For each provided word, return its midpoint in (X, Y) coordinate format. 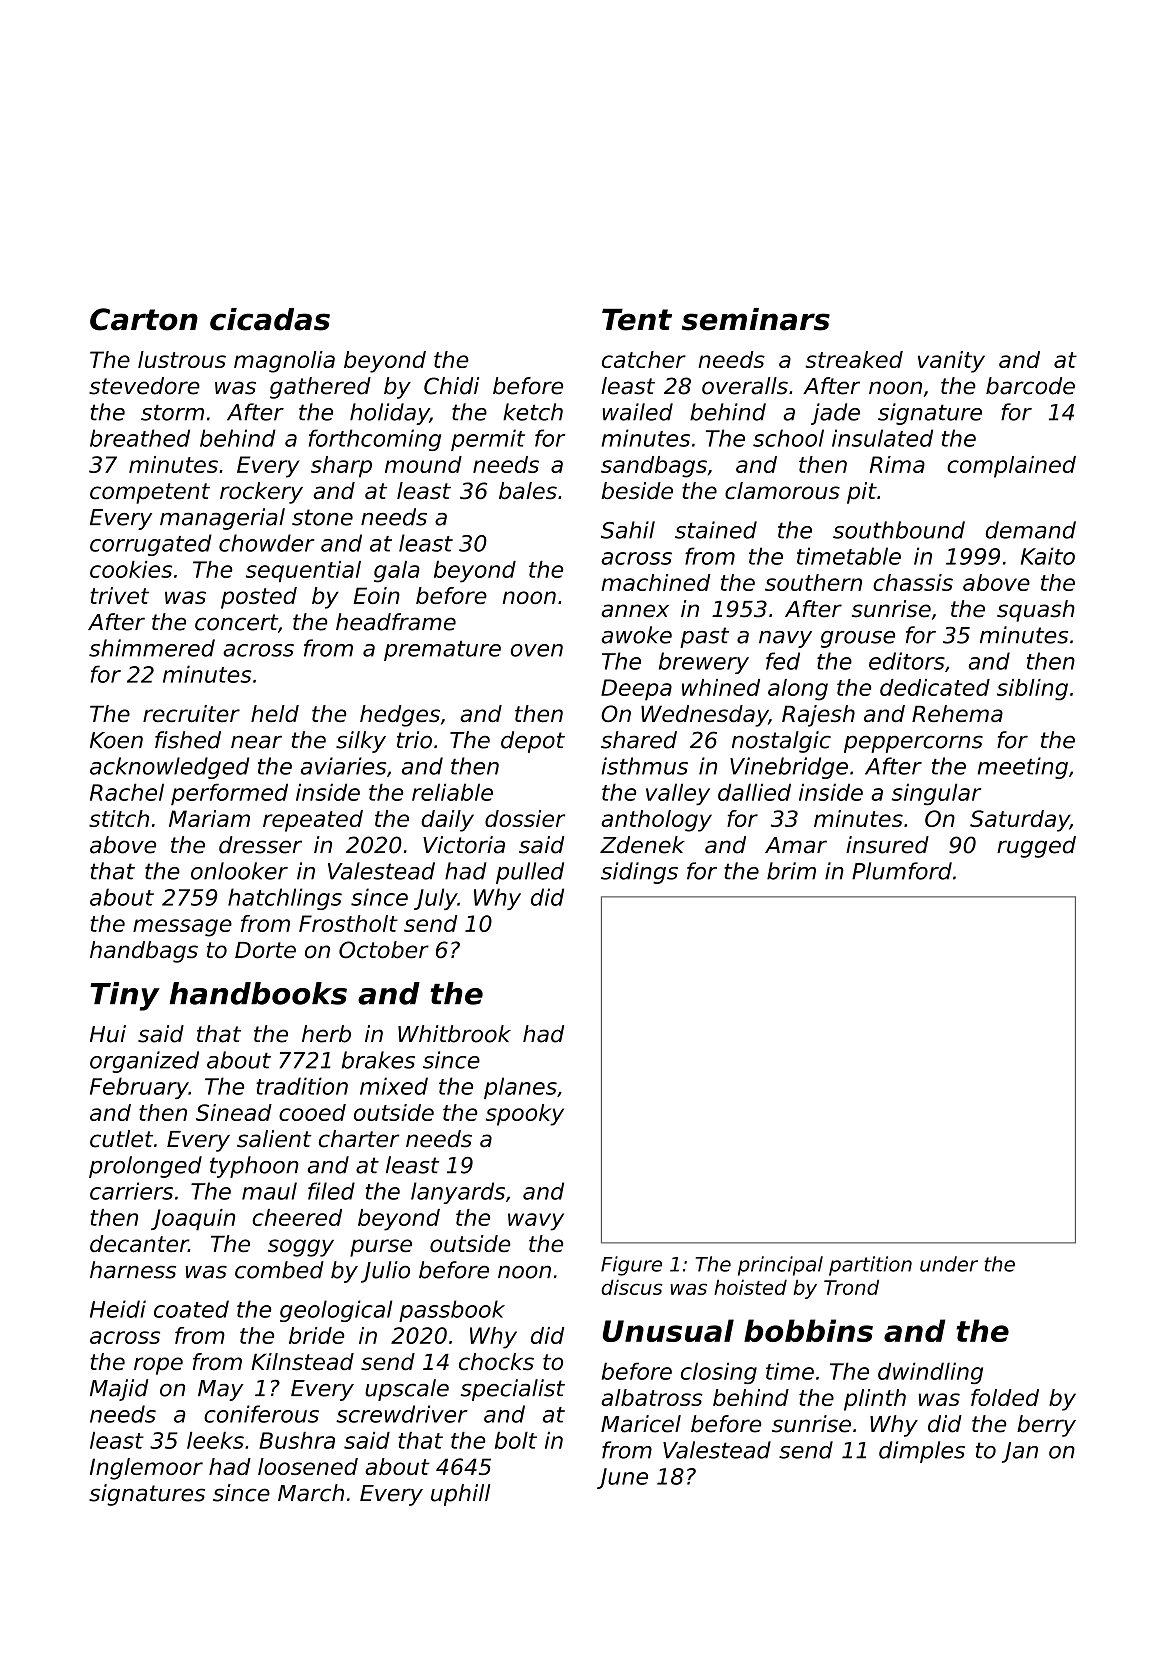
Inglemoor (146, 1469)
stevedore (144, 386)
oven (537, 650)
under (949, 1264)
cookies (131, 569)
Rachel (127, 792)
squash (1036, 611)
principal (780, 1266)
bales (528, 491)
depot (533, 742)
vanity (951, 362)
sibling (1032, 690)
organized (144, 1062)
